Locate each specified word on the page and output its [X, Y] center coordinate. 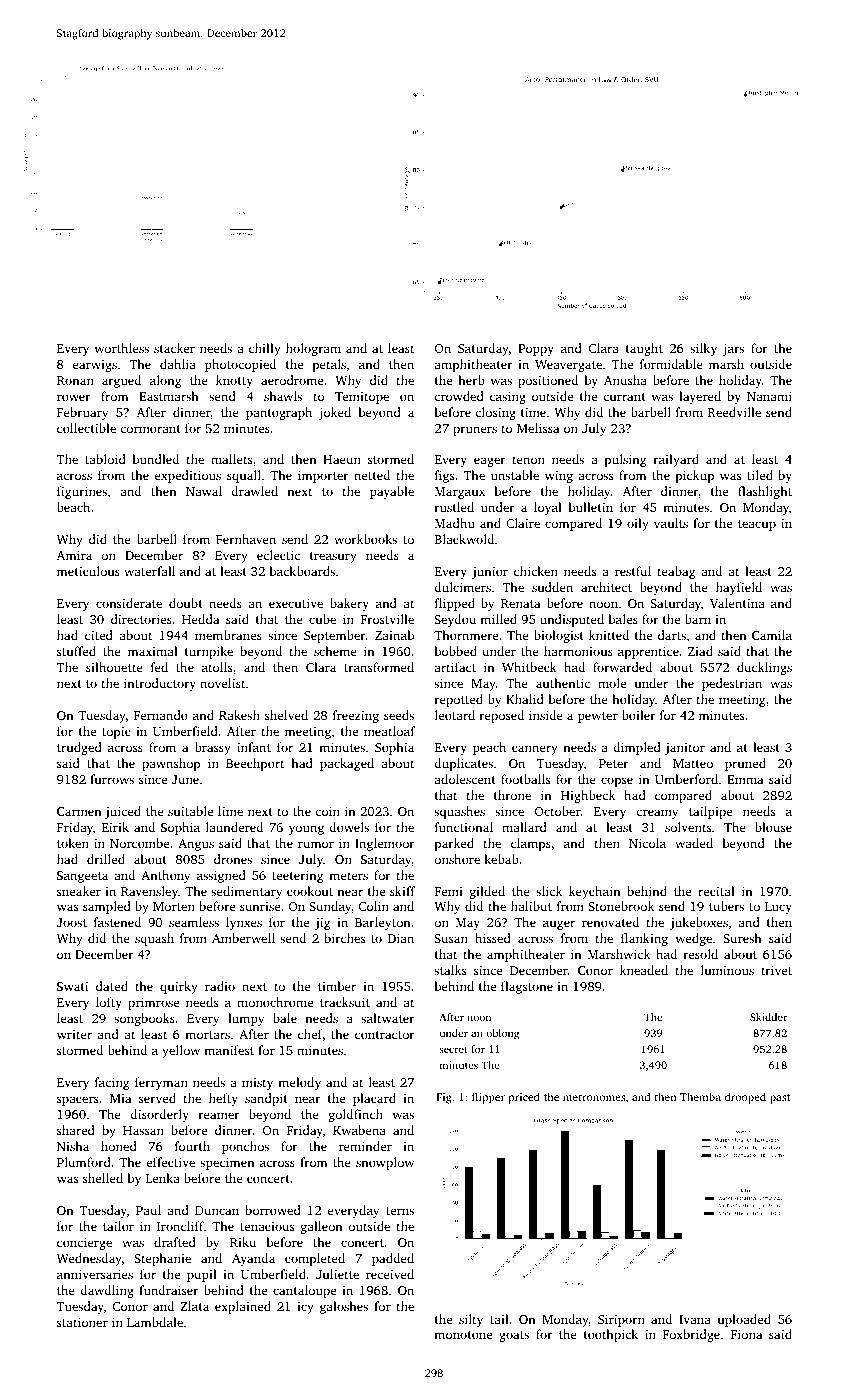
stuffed [76, 651]
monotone [463, 1335]
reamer [219, 1115]
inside [546, 715]
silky [703, 349]
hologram [313, 349]
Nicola [647, 843]
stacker [174, 348]
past [780, 1099]
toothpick [611, 1335]
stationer [82, 1322]
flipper [488, 1098]
